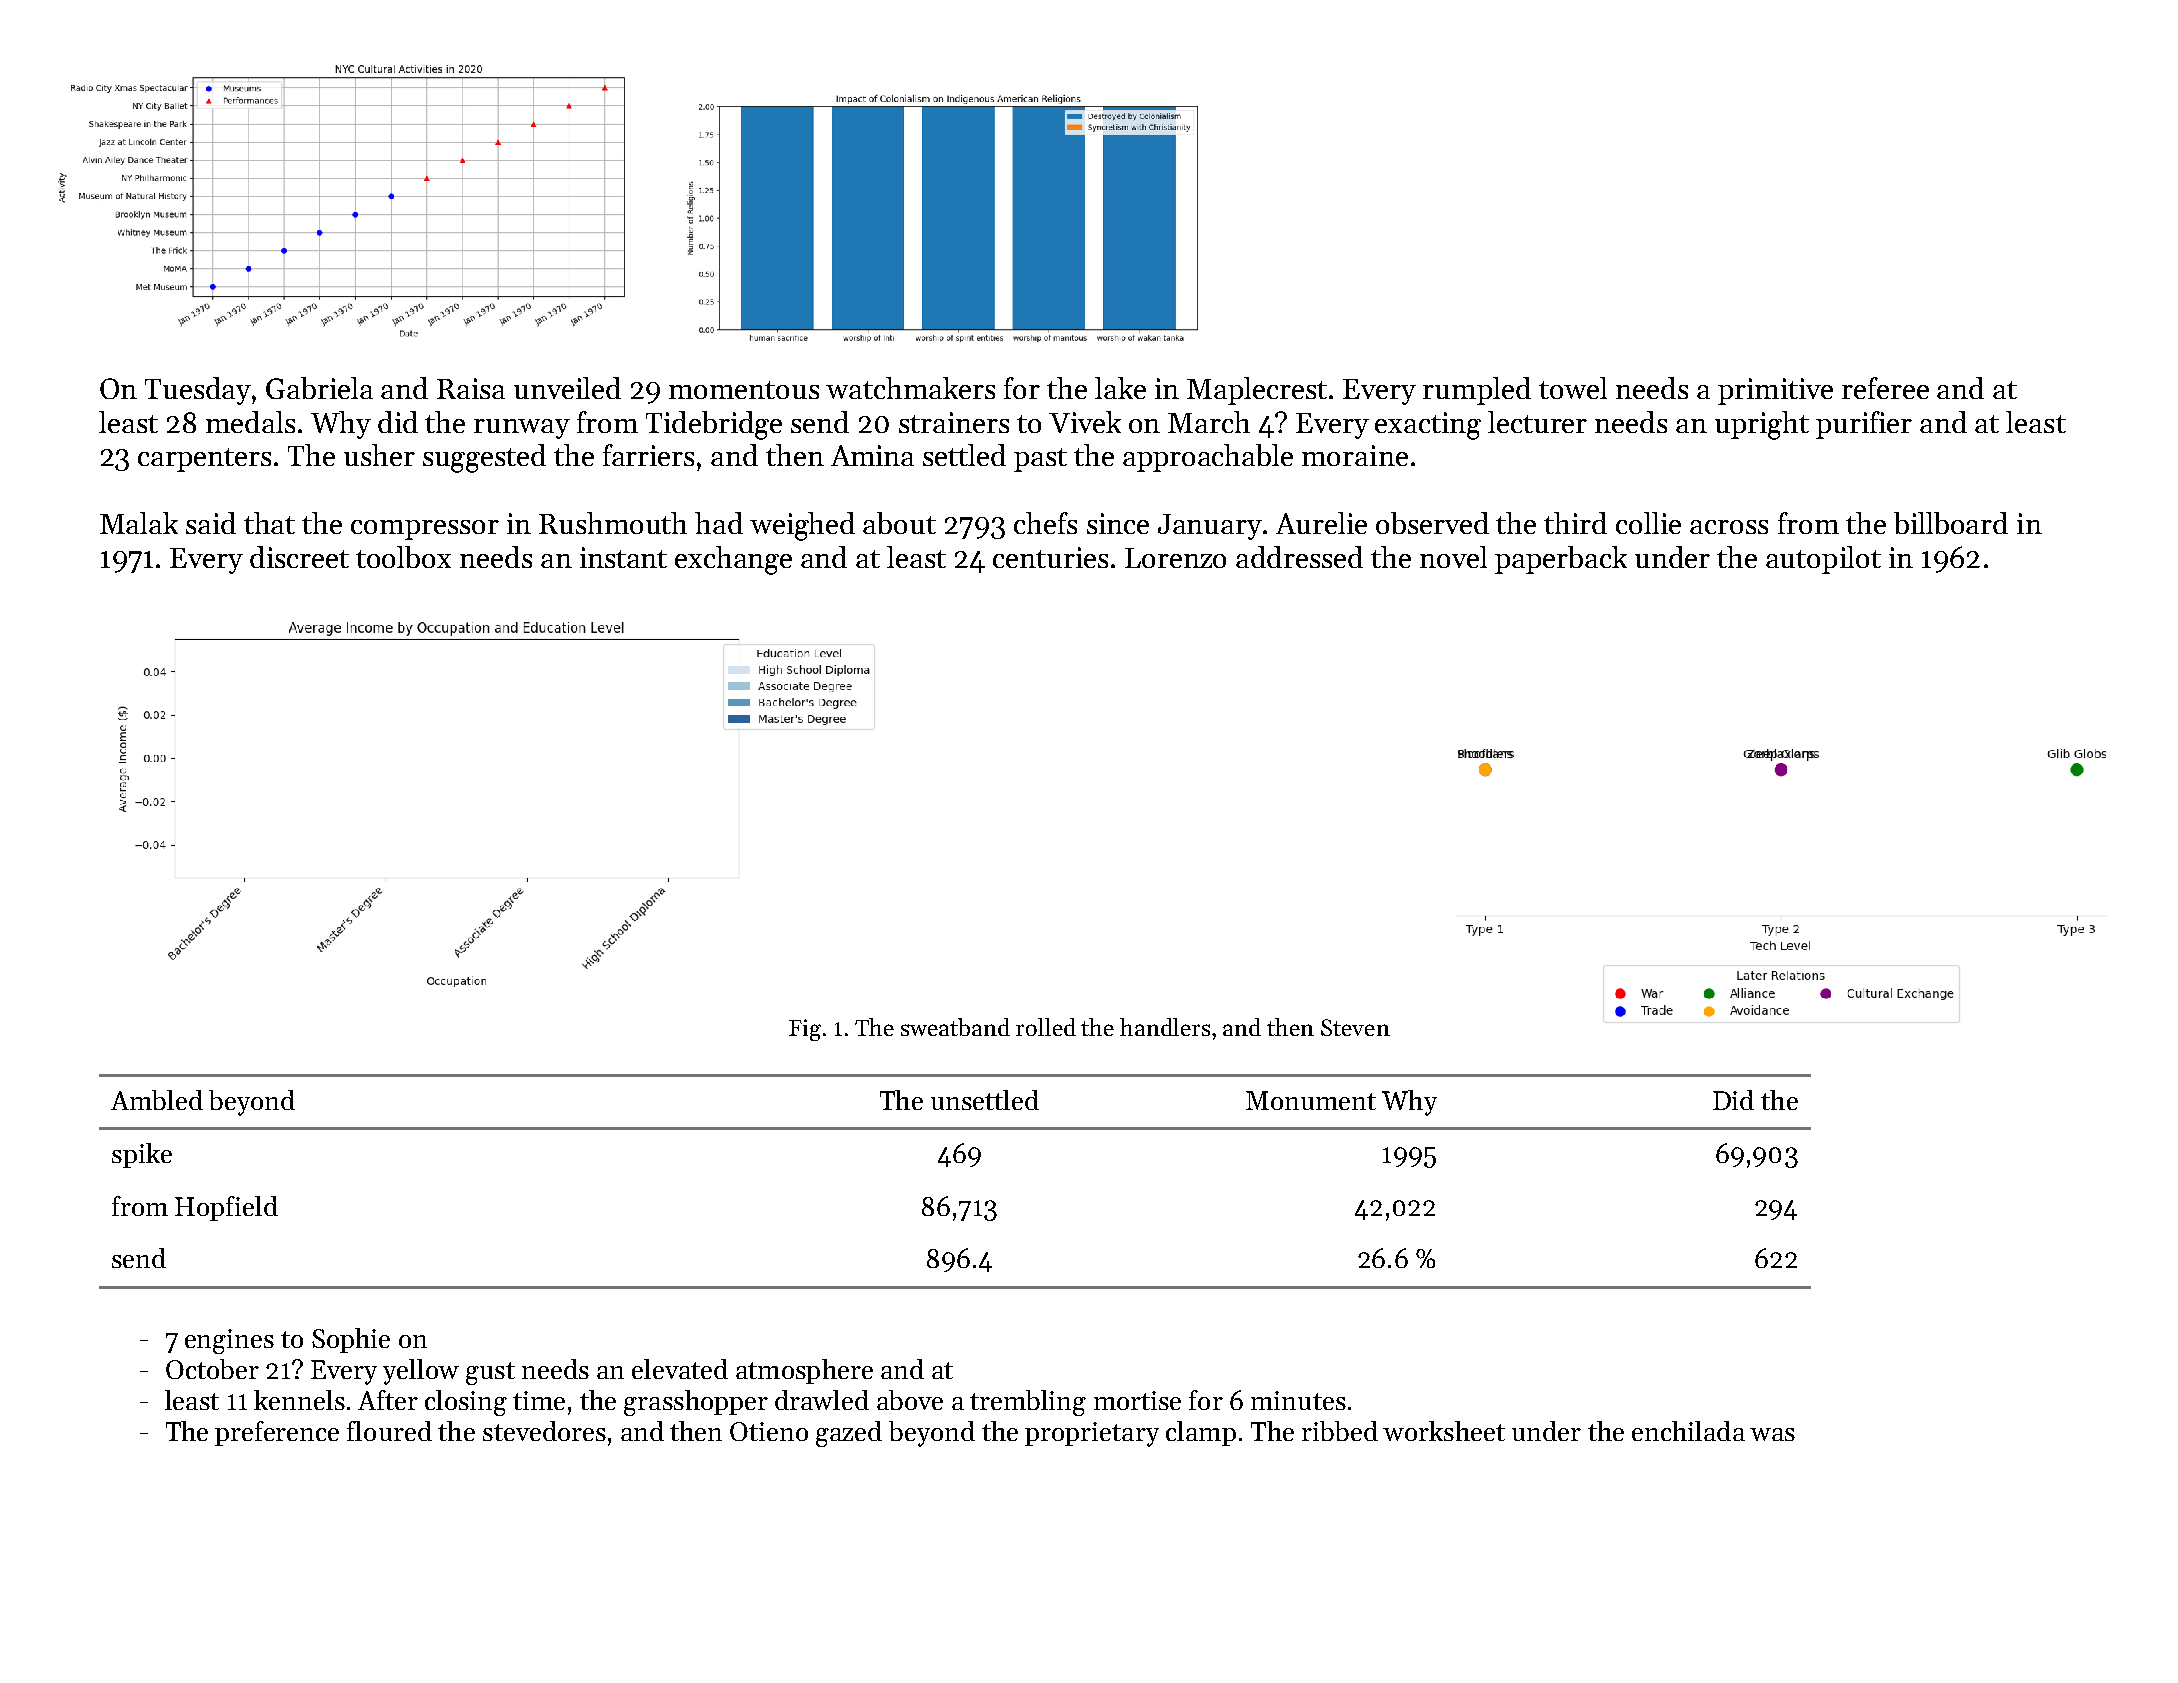 The width and height of the image is (2178, 1683). Describe the element at coordinates (1165, 1027) in the image. I see `handlers` at that location.
